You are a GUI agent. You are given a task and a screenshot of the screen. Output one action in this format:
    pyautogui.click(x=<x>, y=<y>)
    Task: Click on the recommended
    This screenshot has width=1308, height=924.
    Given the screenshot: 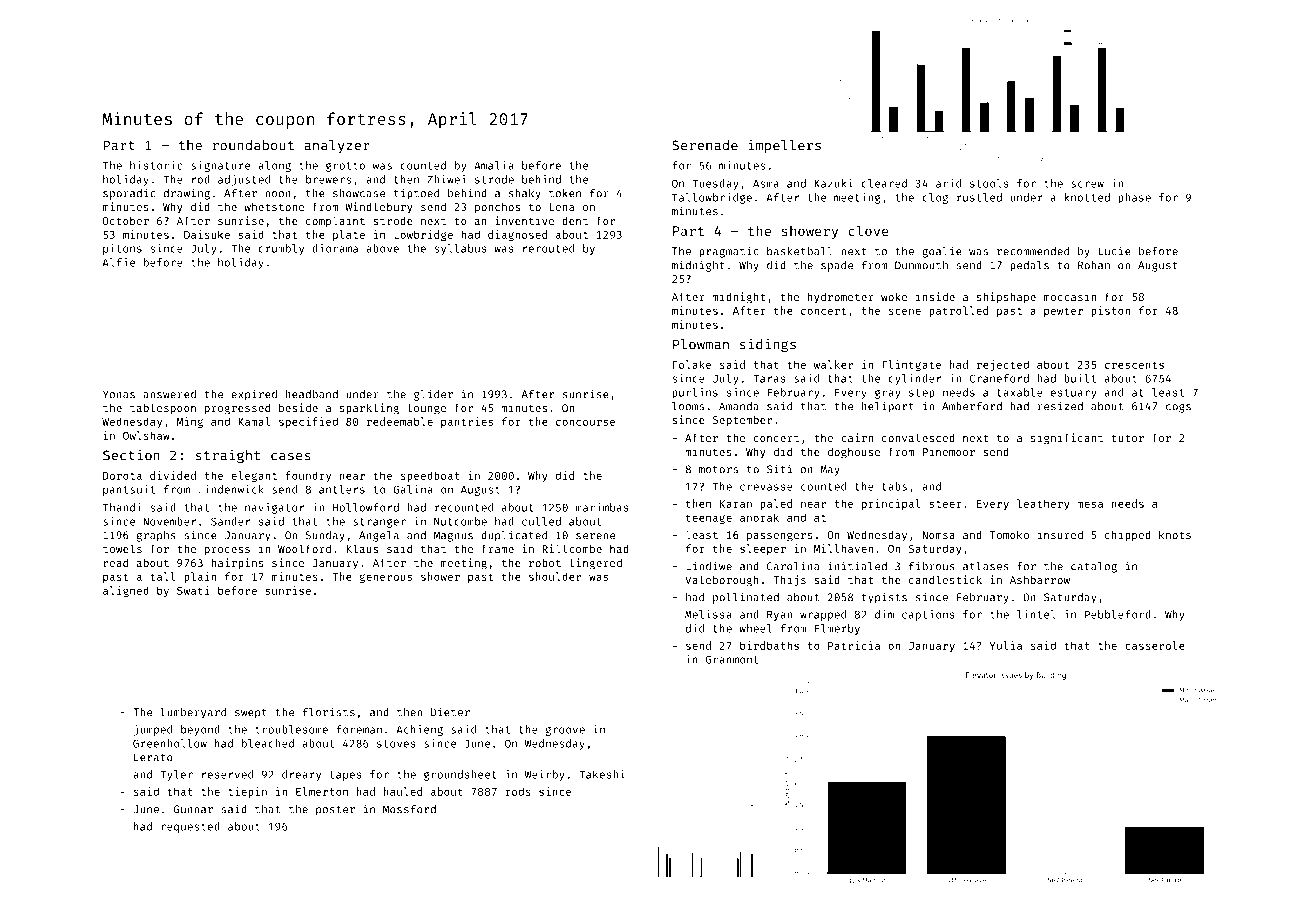 What is the action you would take?
    pyautogui.click(x=1033, y=251)
